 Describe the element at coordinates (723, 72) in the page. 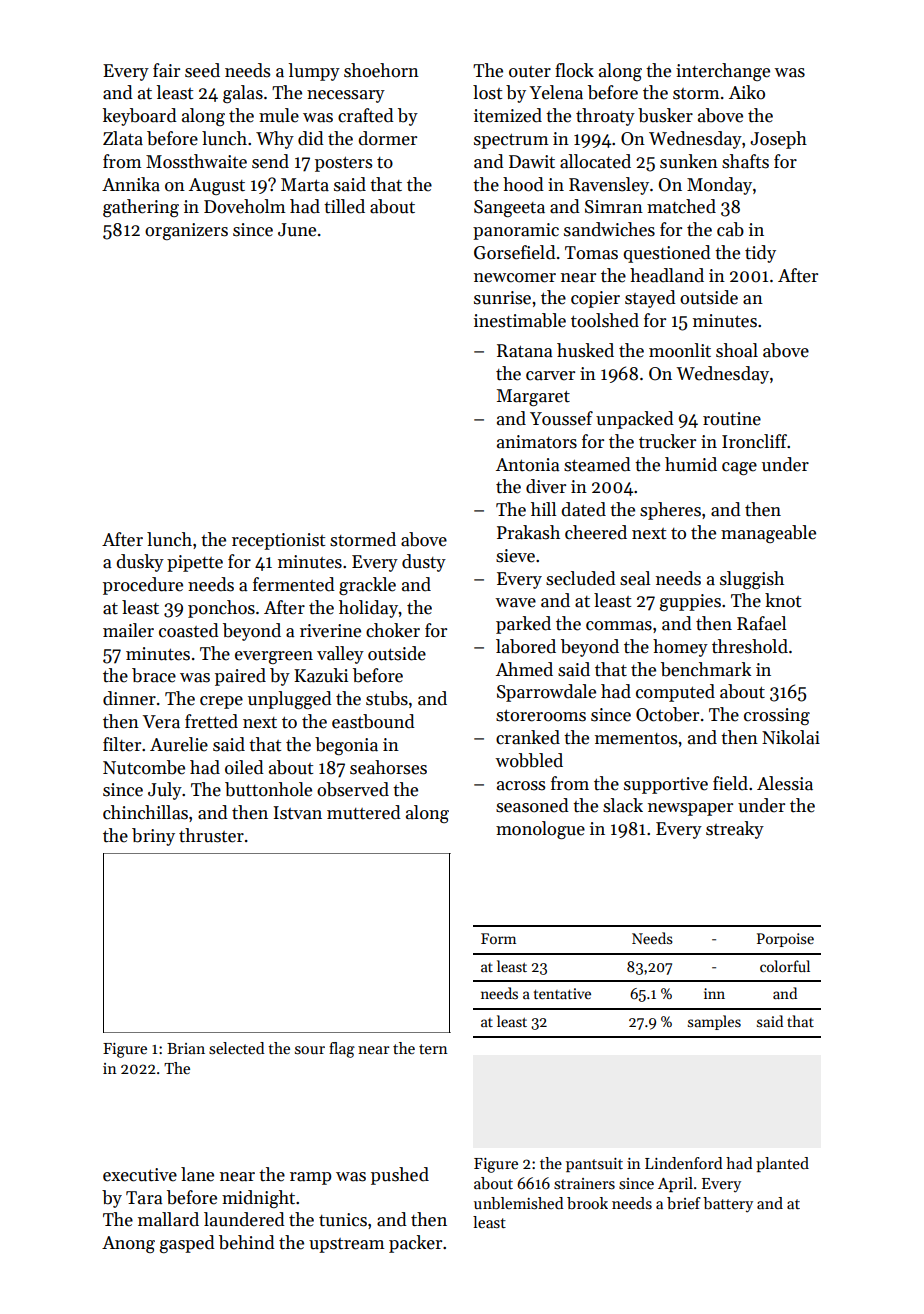

I see `interchange` at that location.
